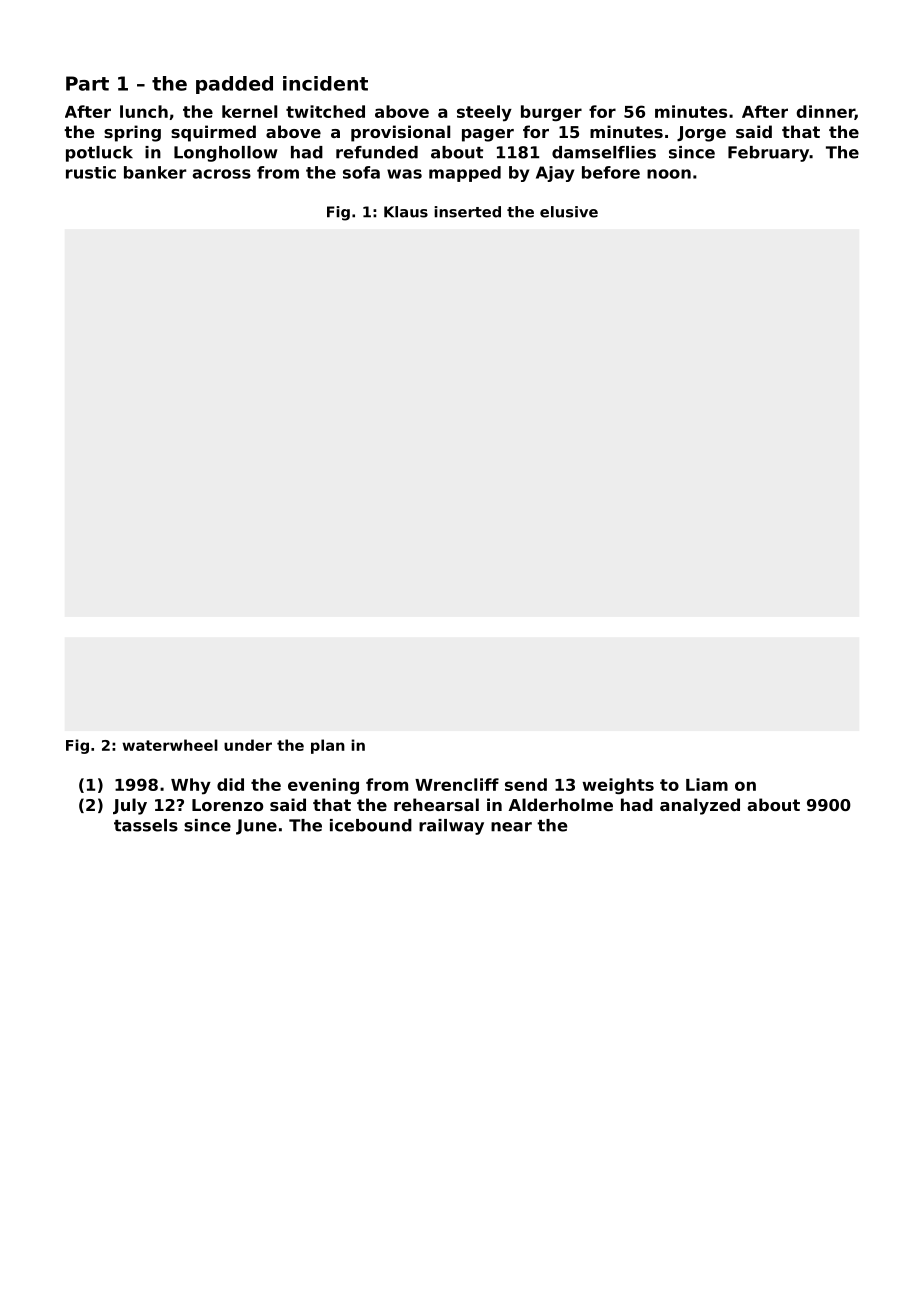 The height and width of the screenshot is (1308, 924). I want to click on incident, so click(325, 83).
